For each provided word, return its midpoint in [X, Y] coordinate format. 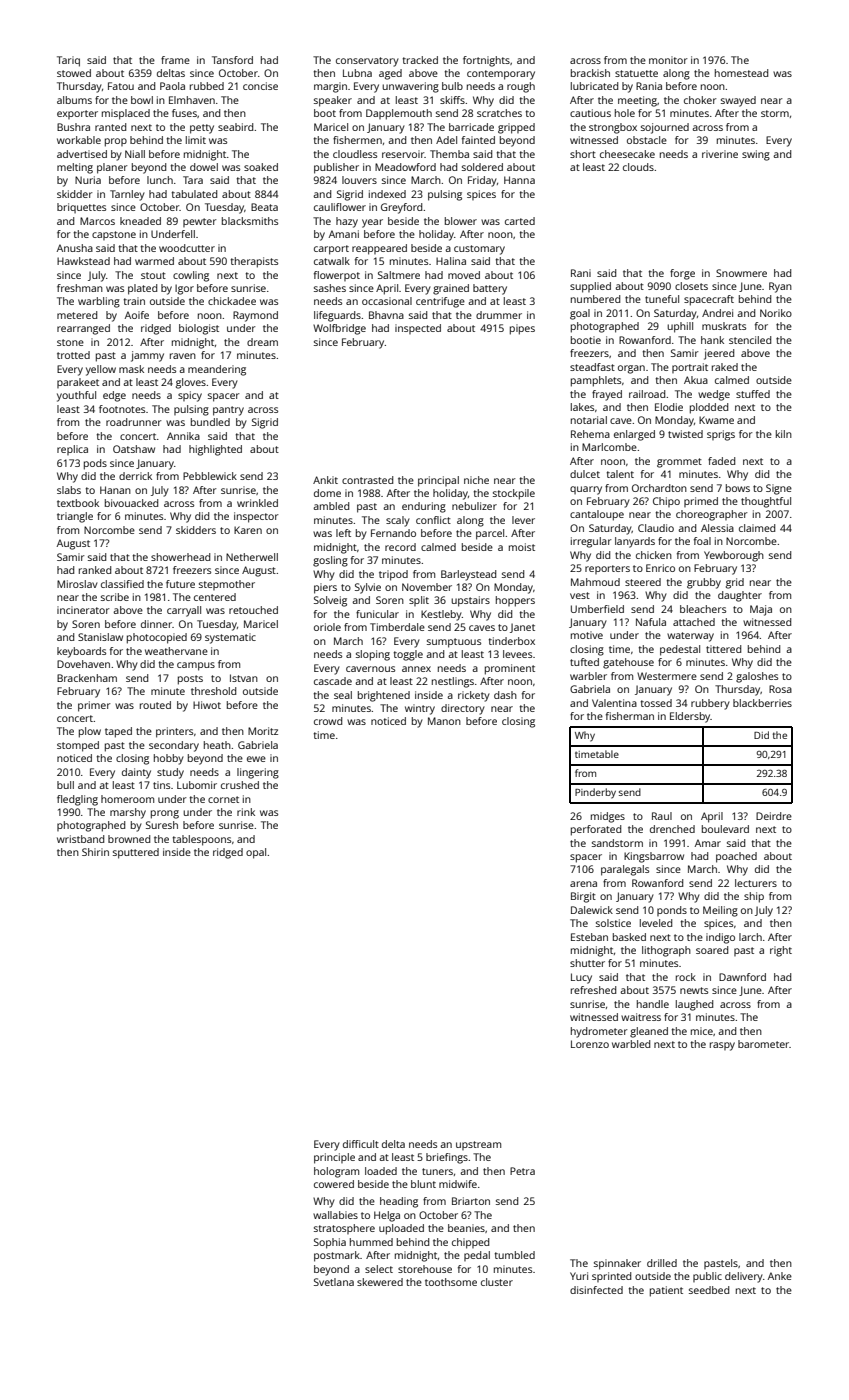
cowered [334, 1184]
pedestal [680, 650]
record [400, 547]
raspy [722, 1046]
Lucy [581, 978]
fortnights [486, 61]
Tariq [68, 61]
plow [90, 732]
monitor [668, 60]
